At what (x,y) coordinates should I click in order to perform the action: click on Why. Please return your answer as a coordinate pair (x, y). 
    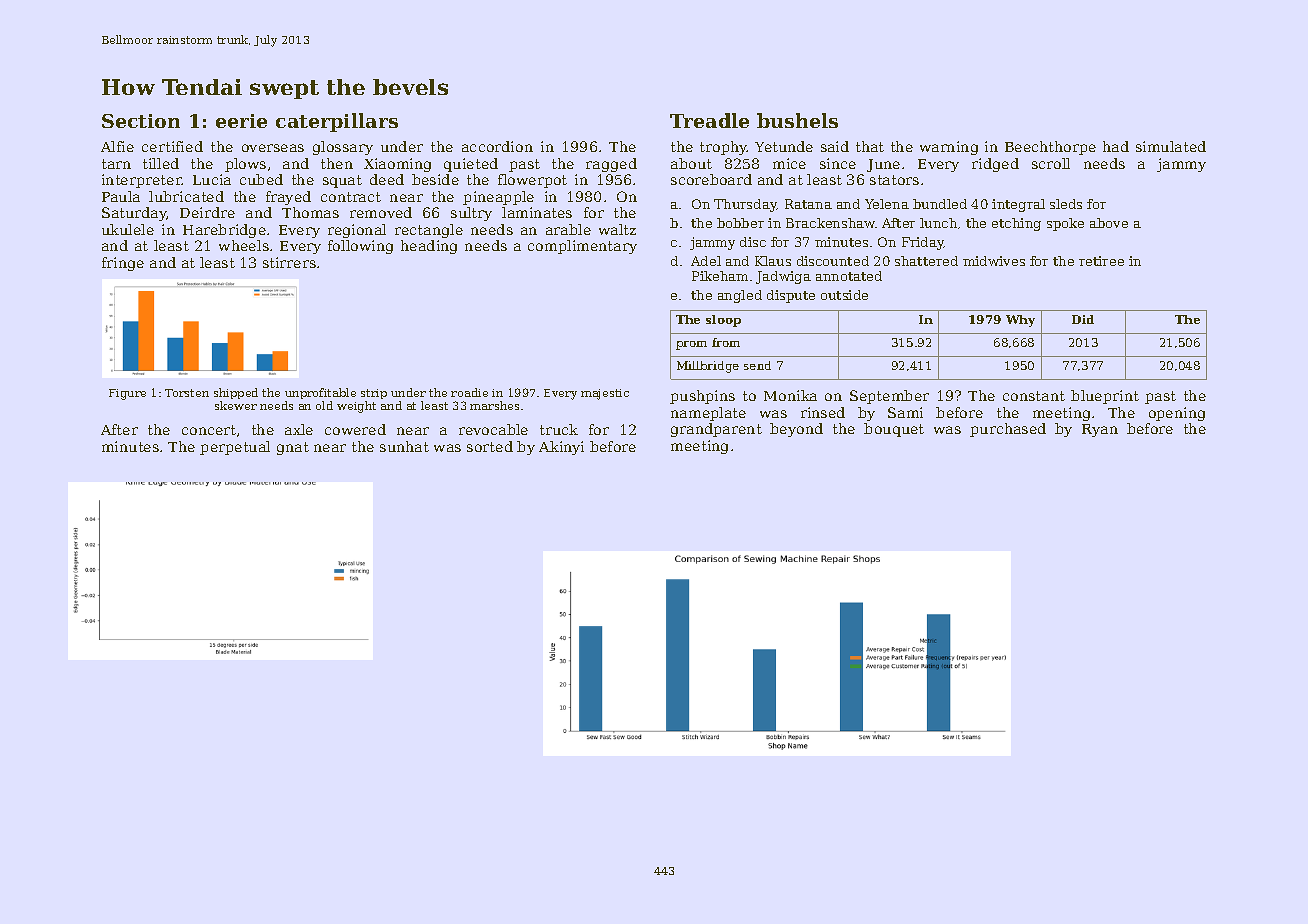
    Looking at the image, I should click on (1020, 321).
